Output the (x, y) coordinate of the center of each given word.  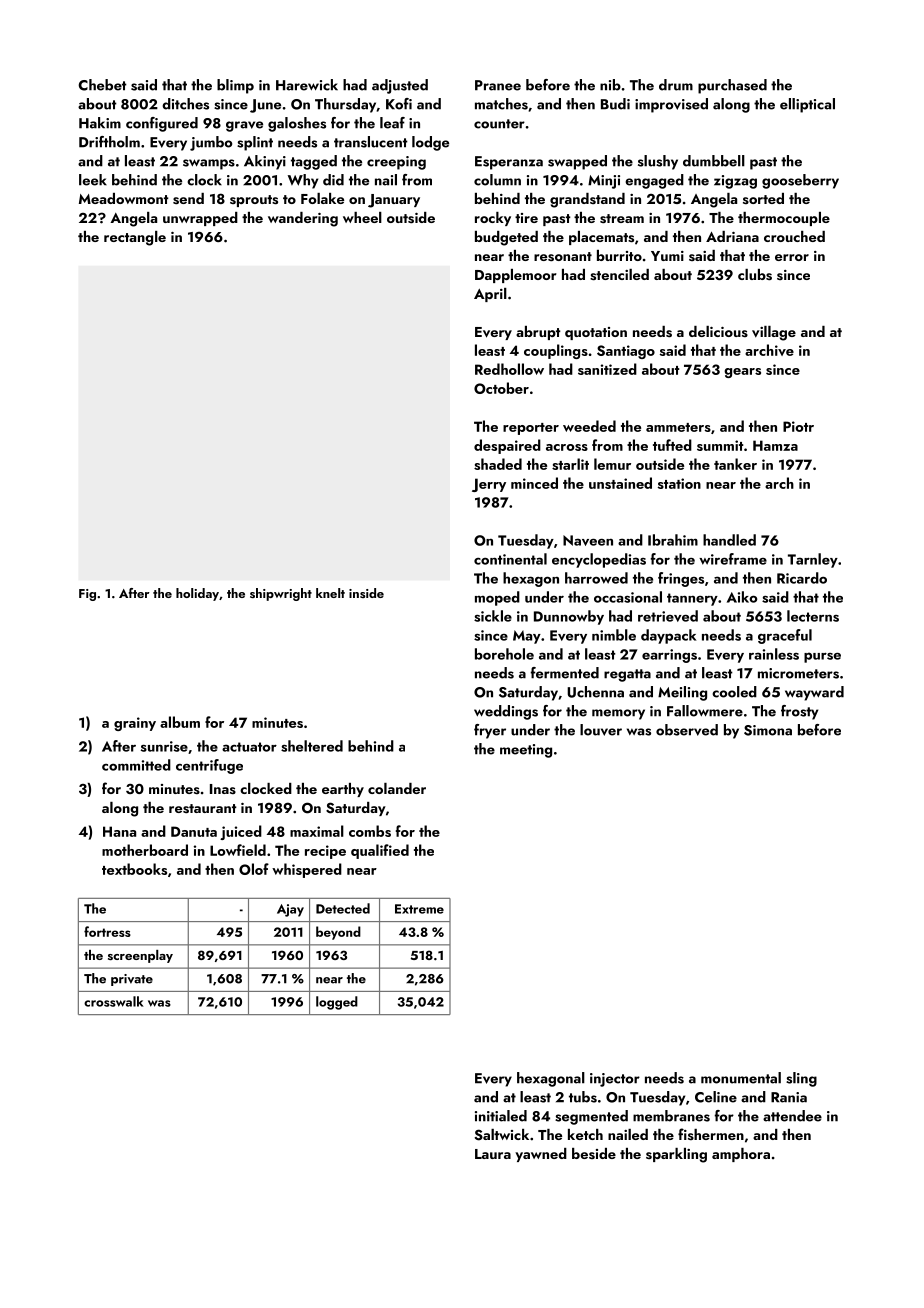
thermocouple (784, 219)
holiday (197, 594)
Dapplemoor (516, 276)
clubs (755, 275)
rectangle (135, 238)
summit (720, 445)
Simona (768, 730)
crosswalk (114, 1001)
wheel (362, 217)
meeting (526, 751)
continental (510, 559)
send (188, 199)
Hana (119, 831)
